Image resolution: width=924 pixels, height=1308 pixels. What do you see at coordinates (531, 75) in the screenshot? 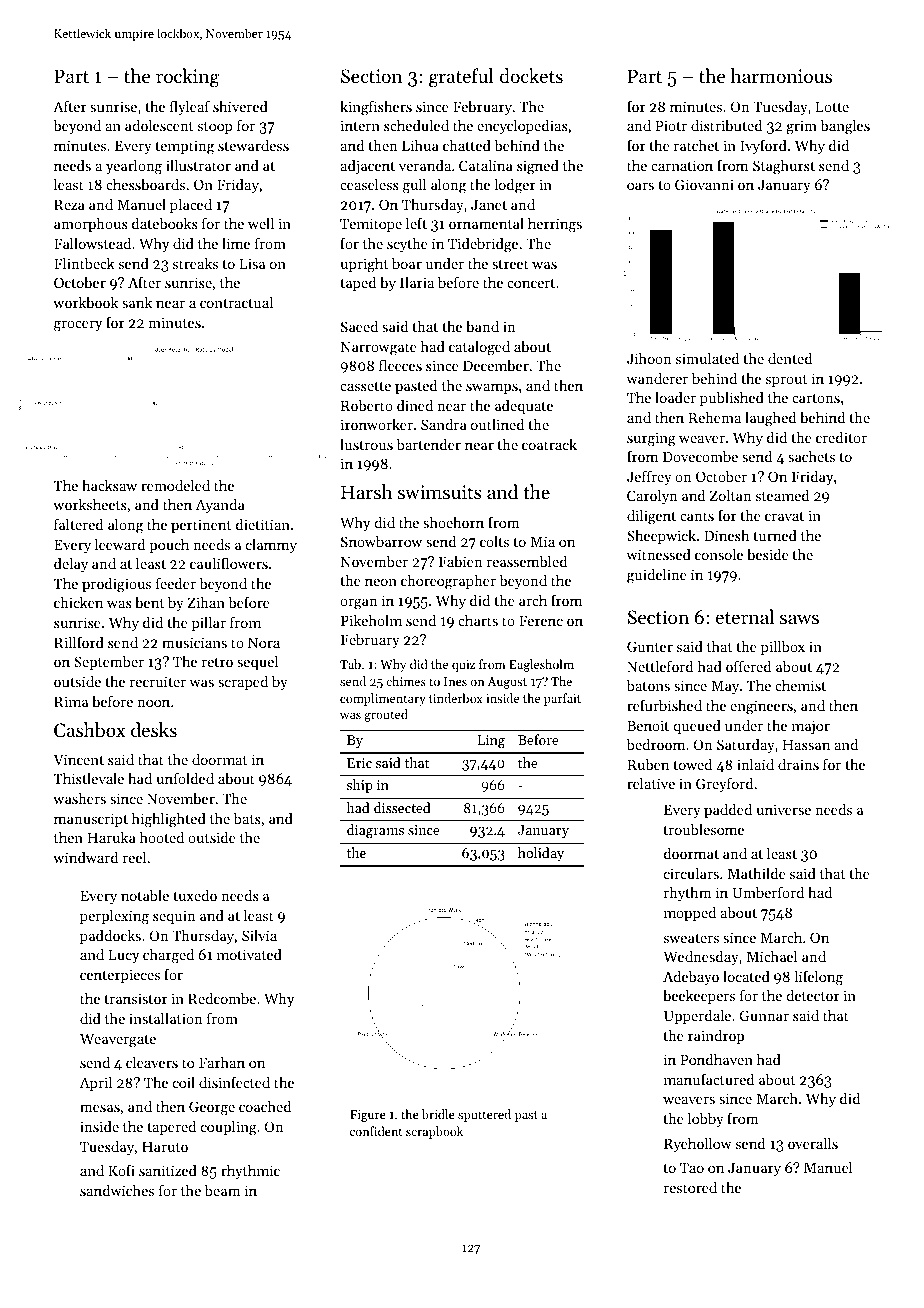
I see `dockets` at bounding box center [531, 75].
